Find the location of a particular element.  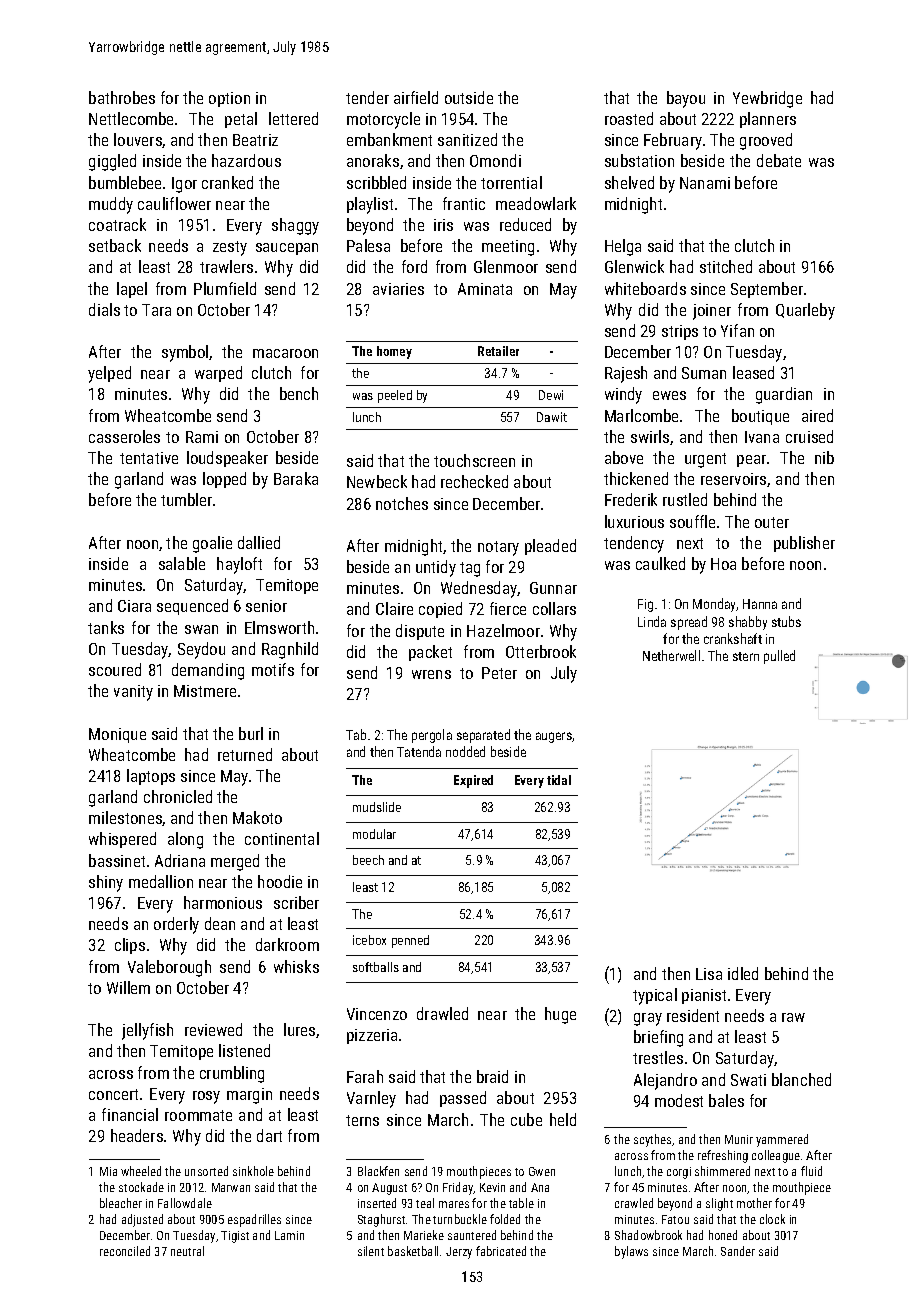

guardian is located at coordinates (784, 395).
